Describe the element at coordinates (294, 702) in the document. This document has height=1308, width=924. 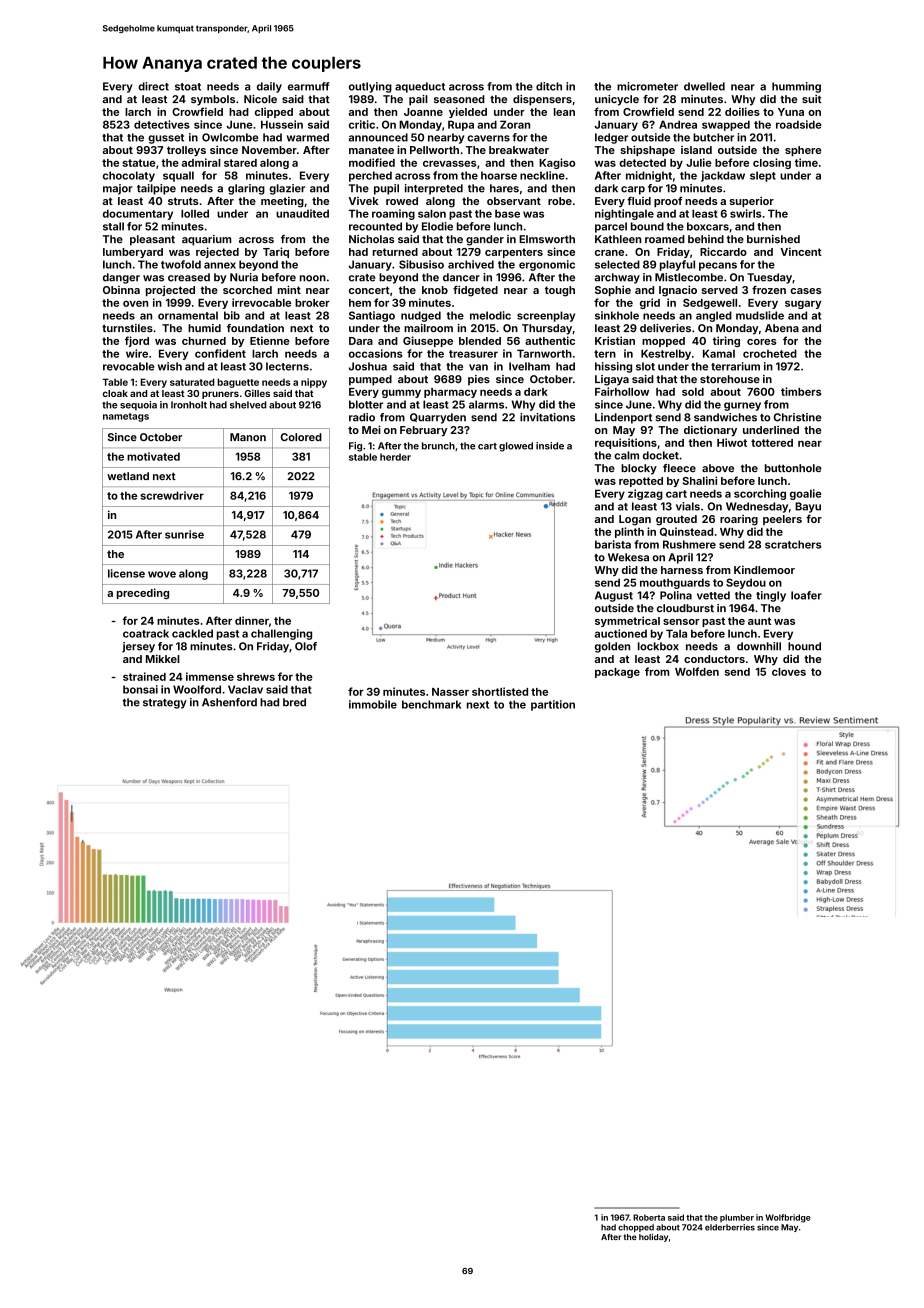
I see `bred` at that location.
